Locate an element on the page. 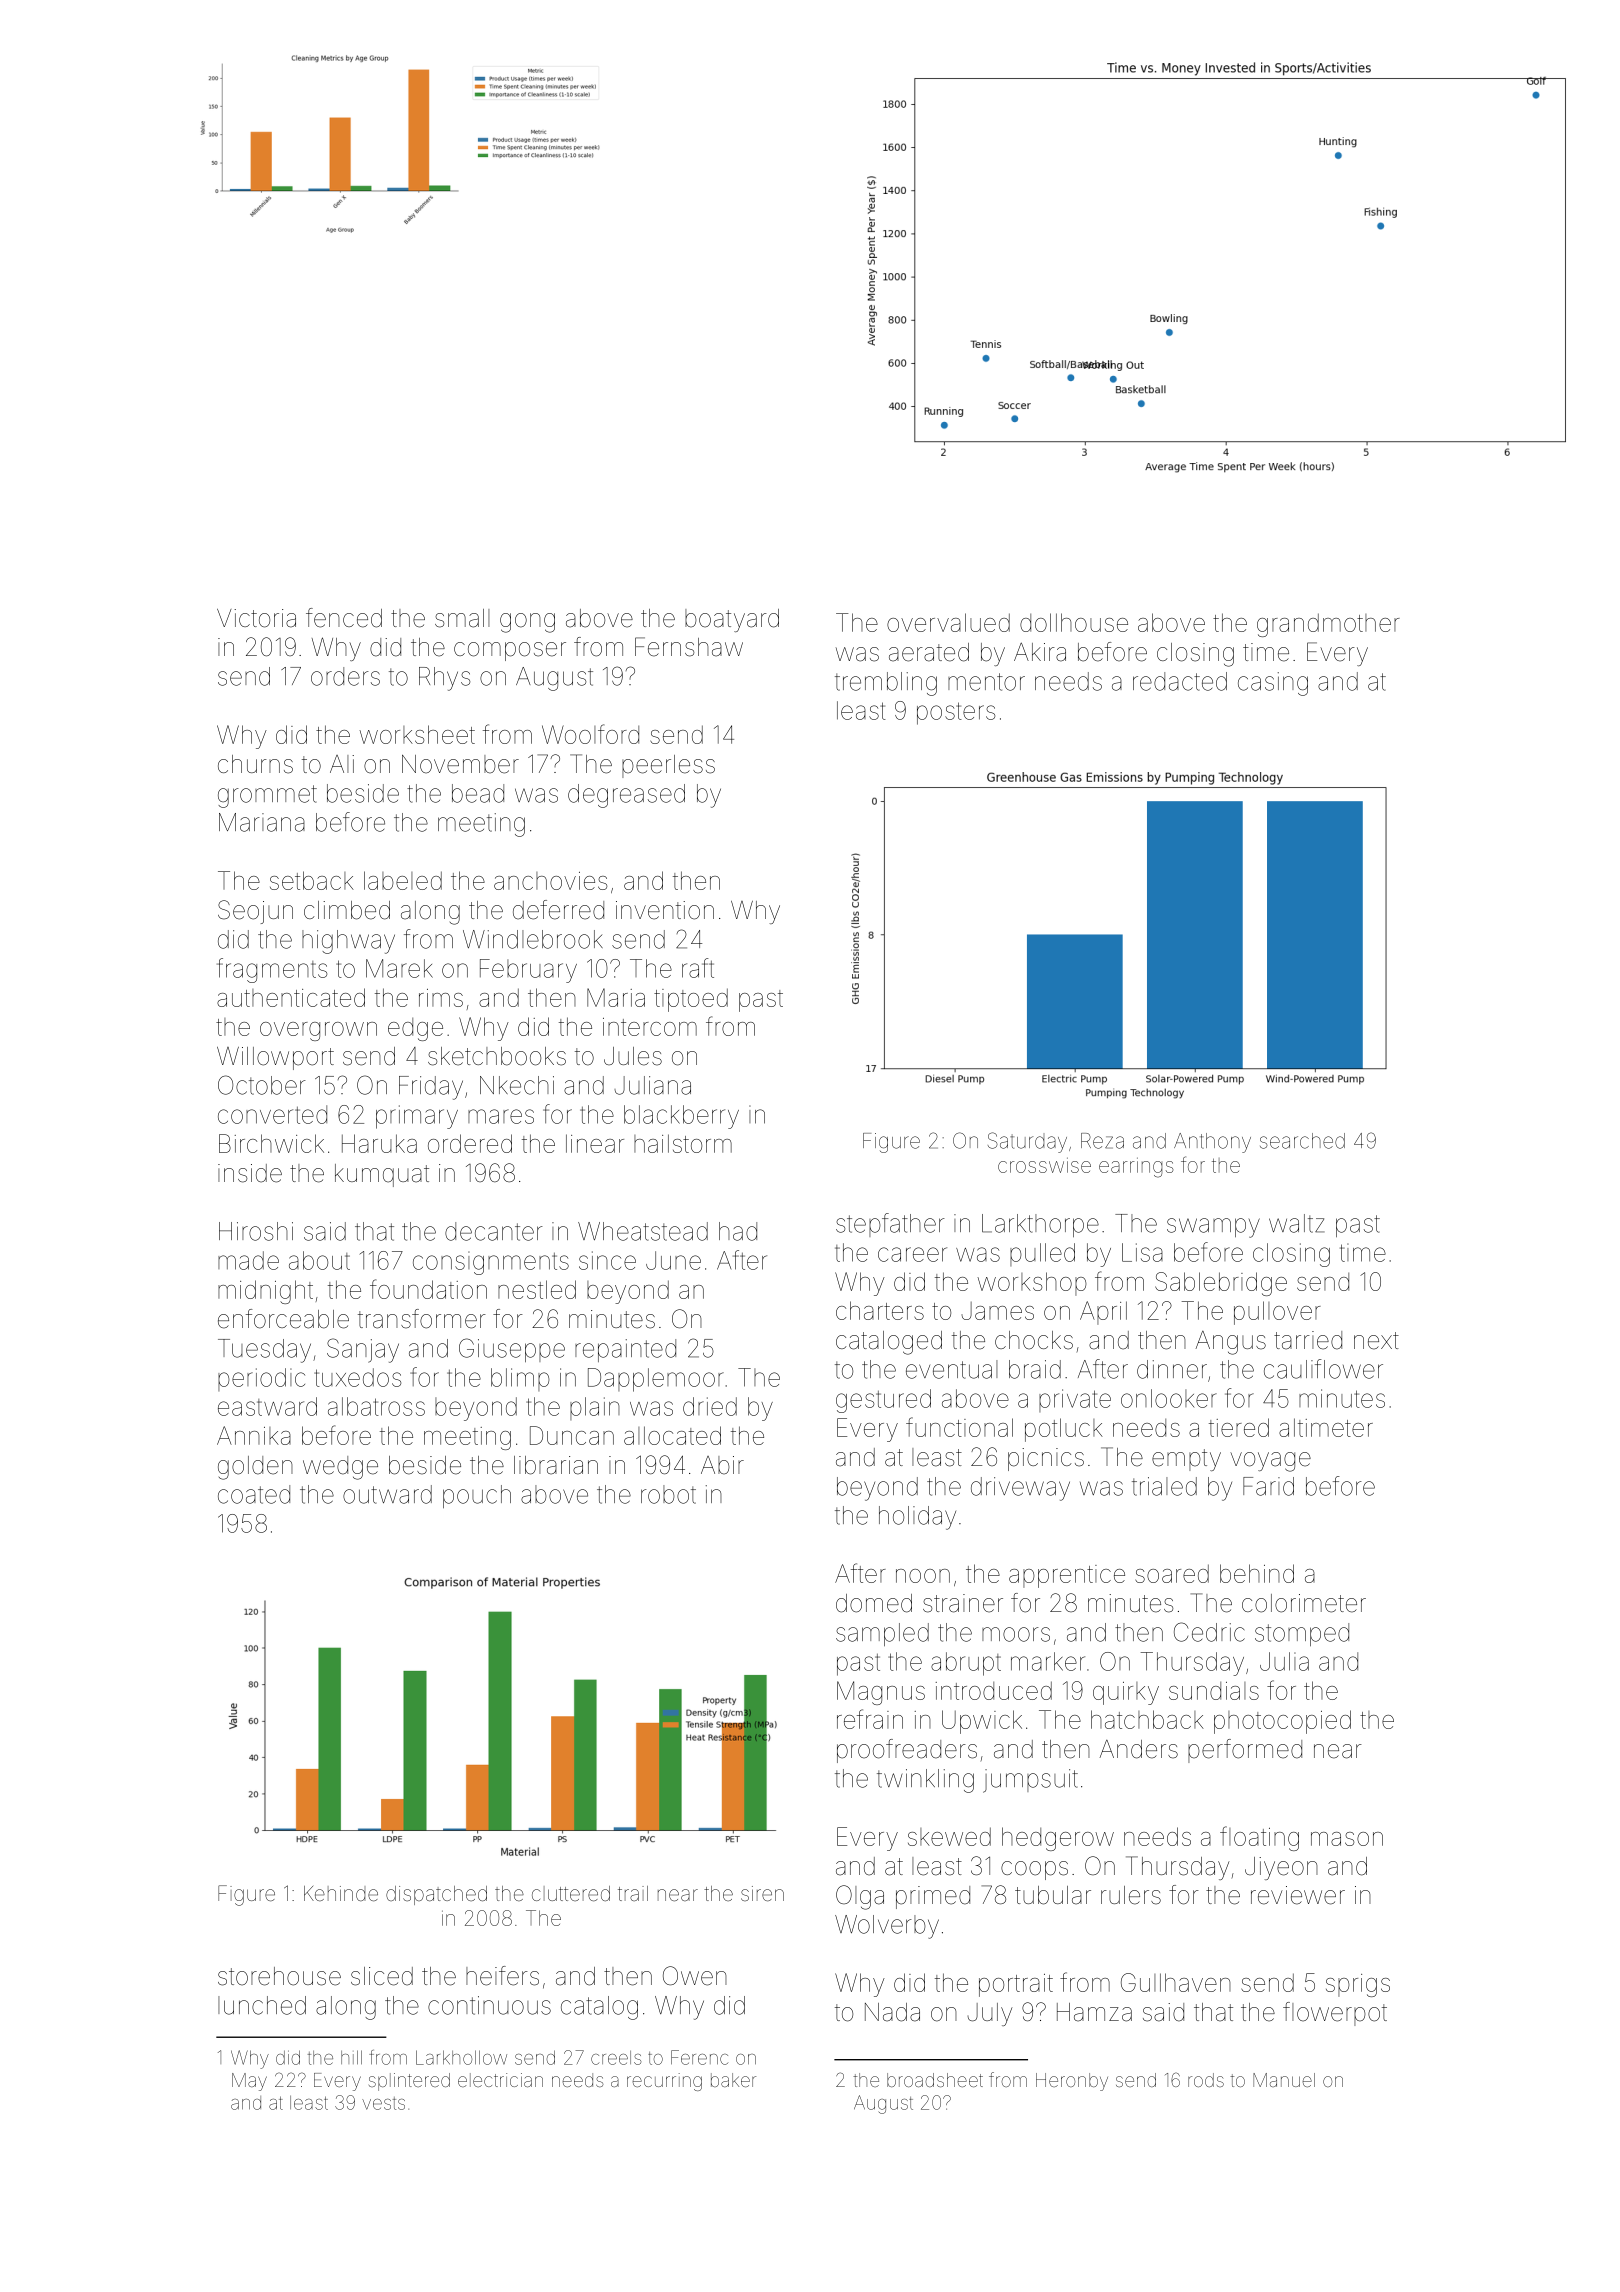 This page has width=1620, height=2292. career is located at coordinates (912, 1254).
